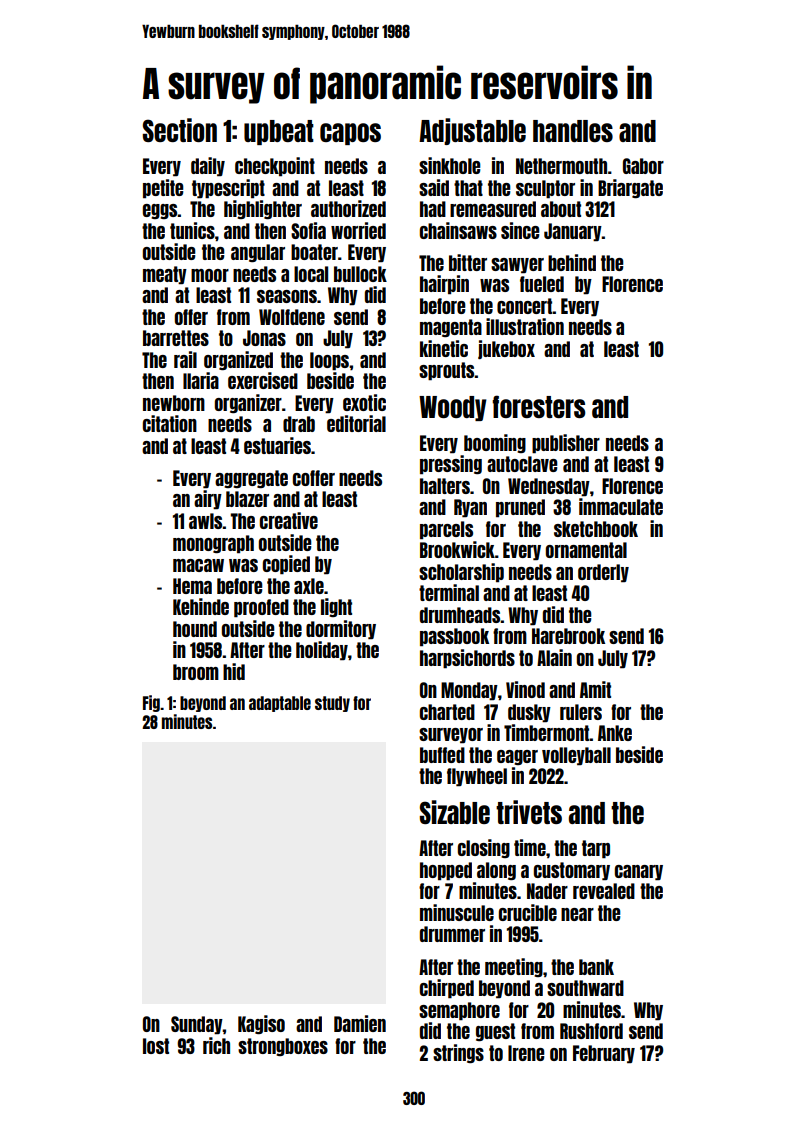 The width and height of the screenshot is (806, 1144). What do you see at coordinates (261, 608) in the screenshot?
I see `proofed` at bounding box center [261, 608].
